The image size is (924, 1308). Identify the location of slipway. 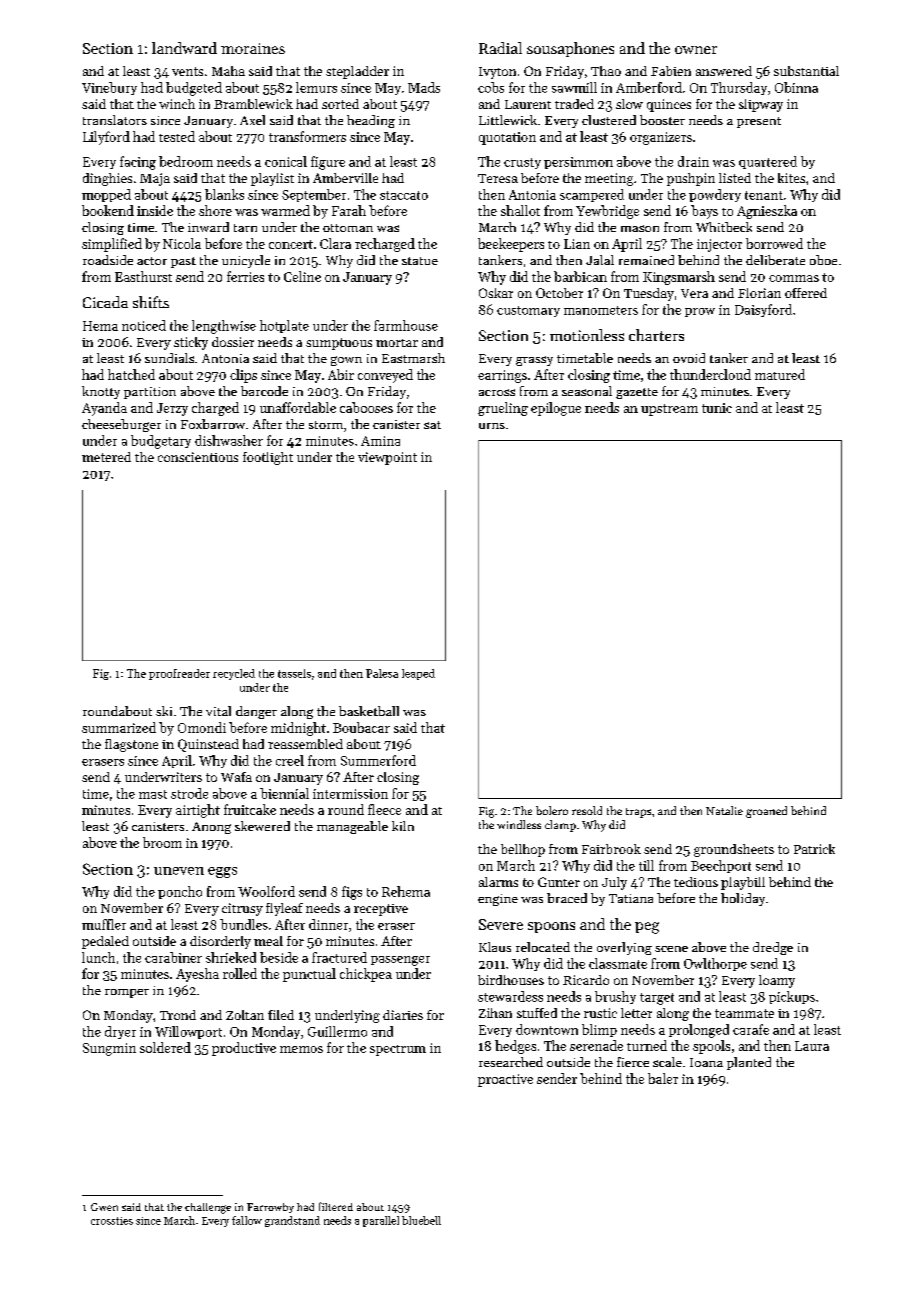
(761, 105).
